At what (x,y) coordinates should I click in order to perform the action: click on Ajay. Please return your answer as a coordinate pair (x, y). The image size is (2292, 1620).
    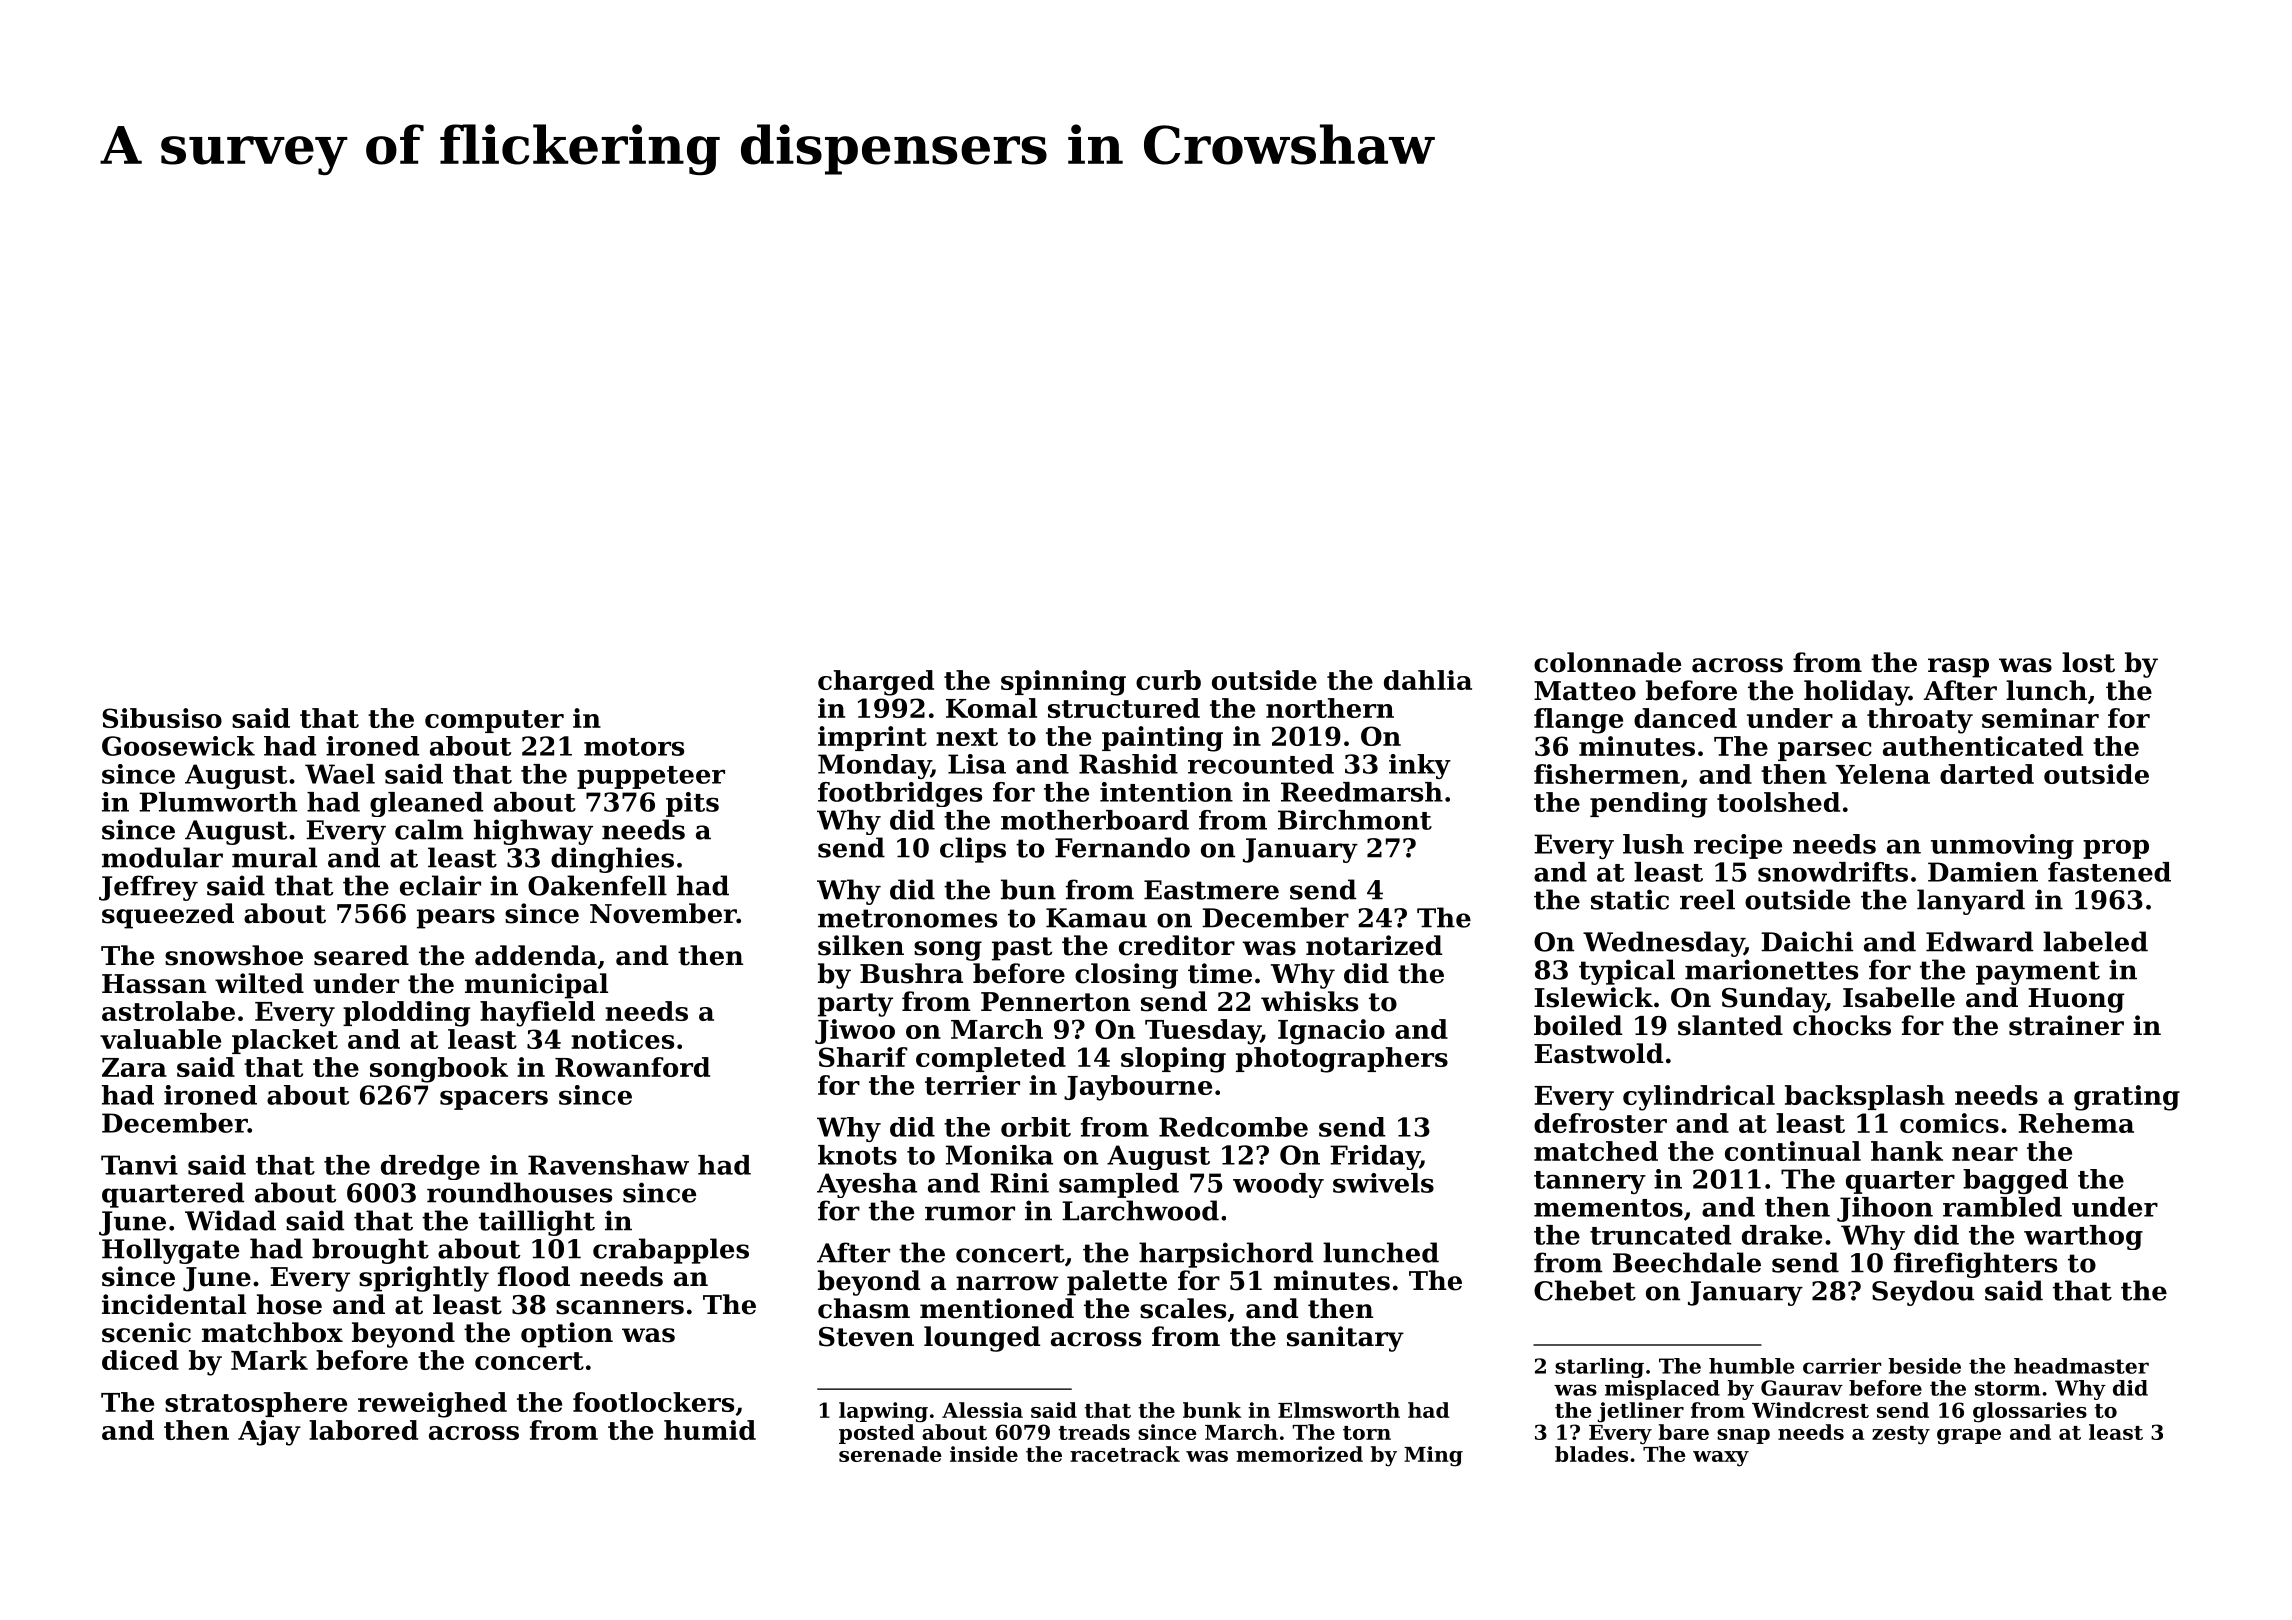
    Looking at the image, I should click on (269, 1433).
